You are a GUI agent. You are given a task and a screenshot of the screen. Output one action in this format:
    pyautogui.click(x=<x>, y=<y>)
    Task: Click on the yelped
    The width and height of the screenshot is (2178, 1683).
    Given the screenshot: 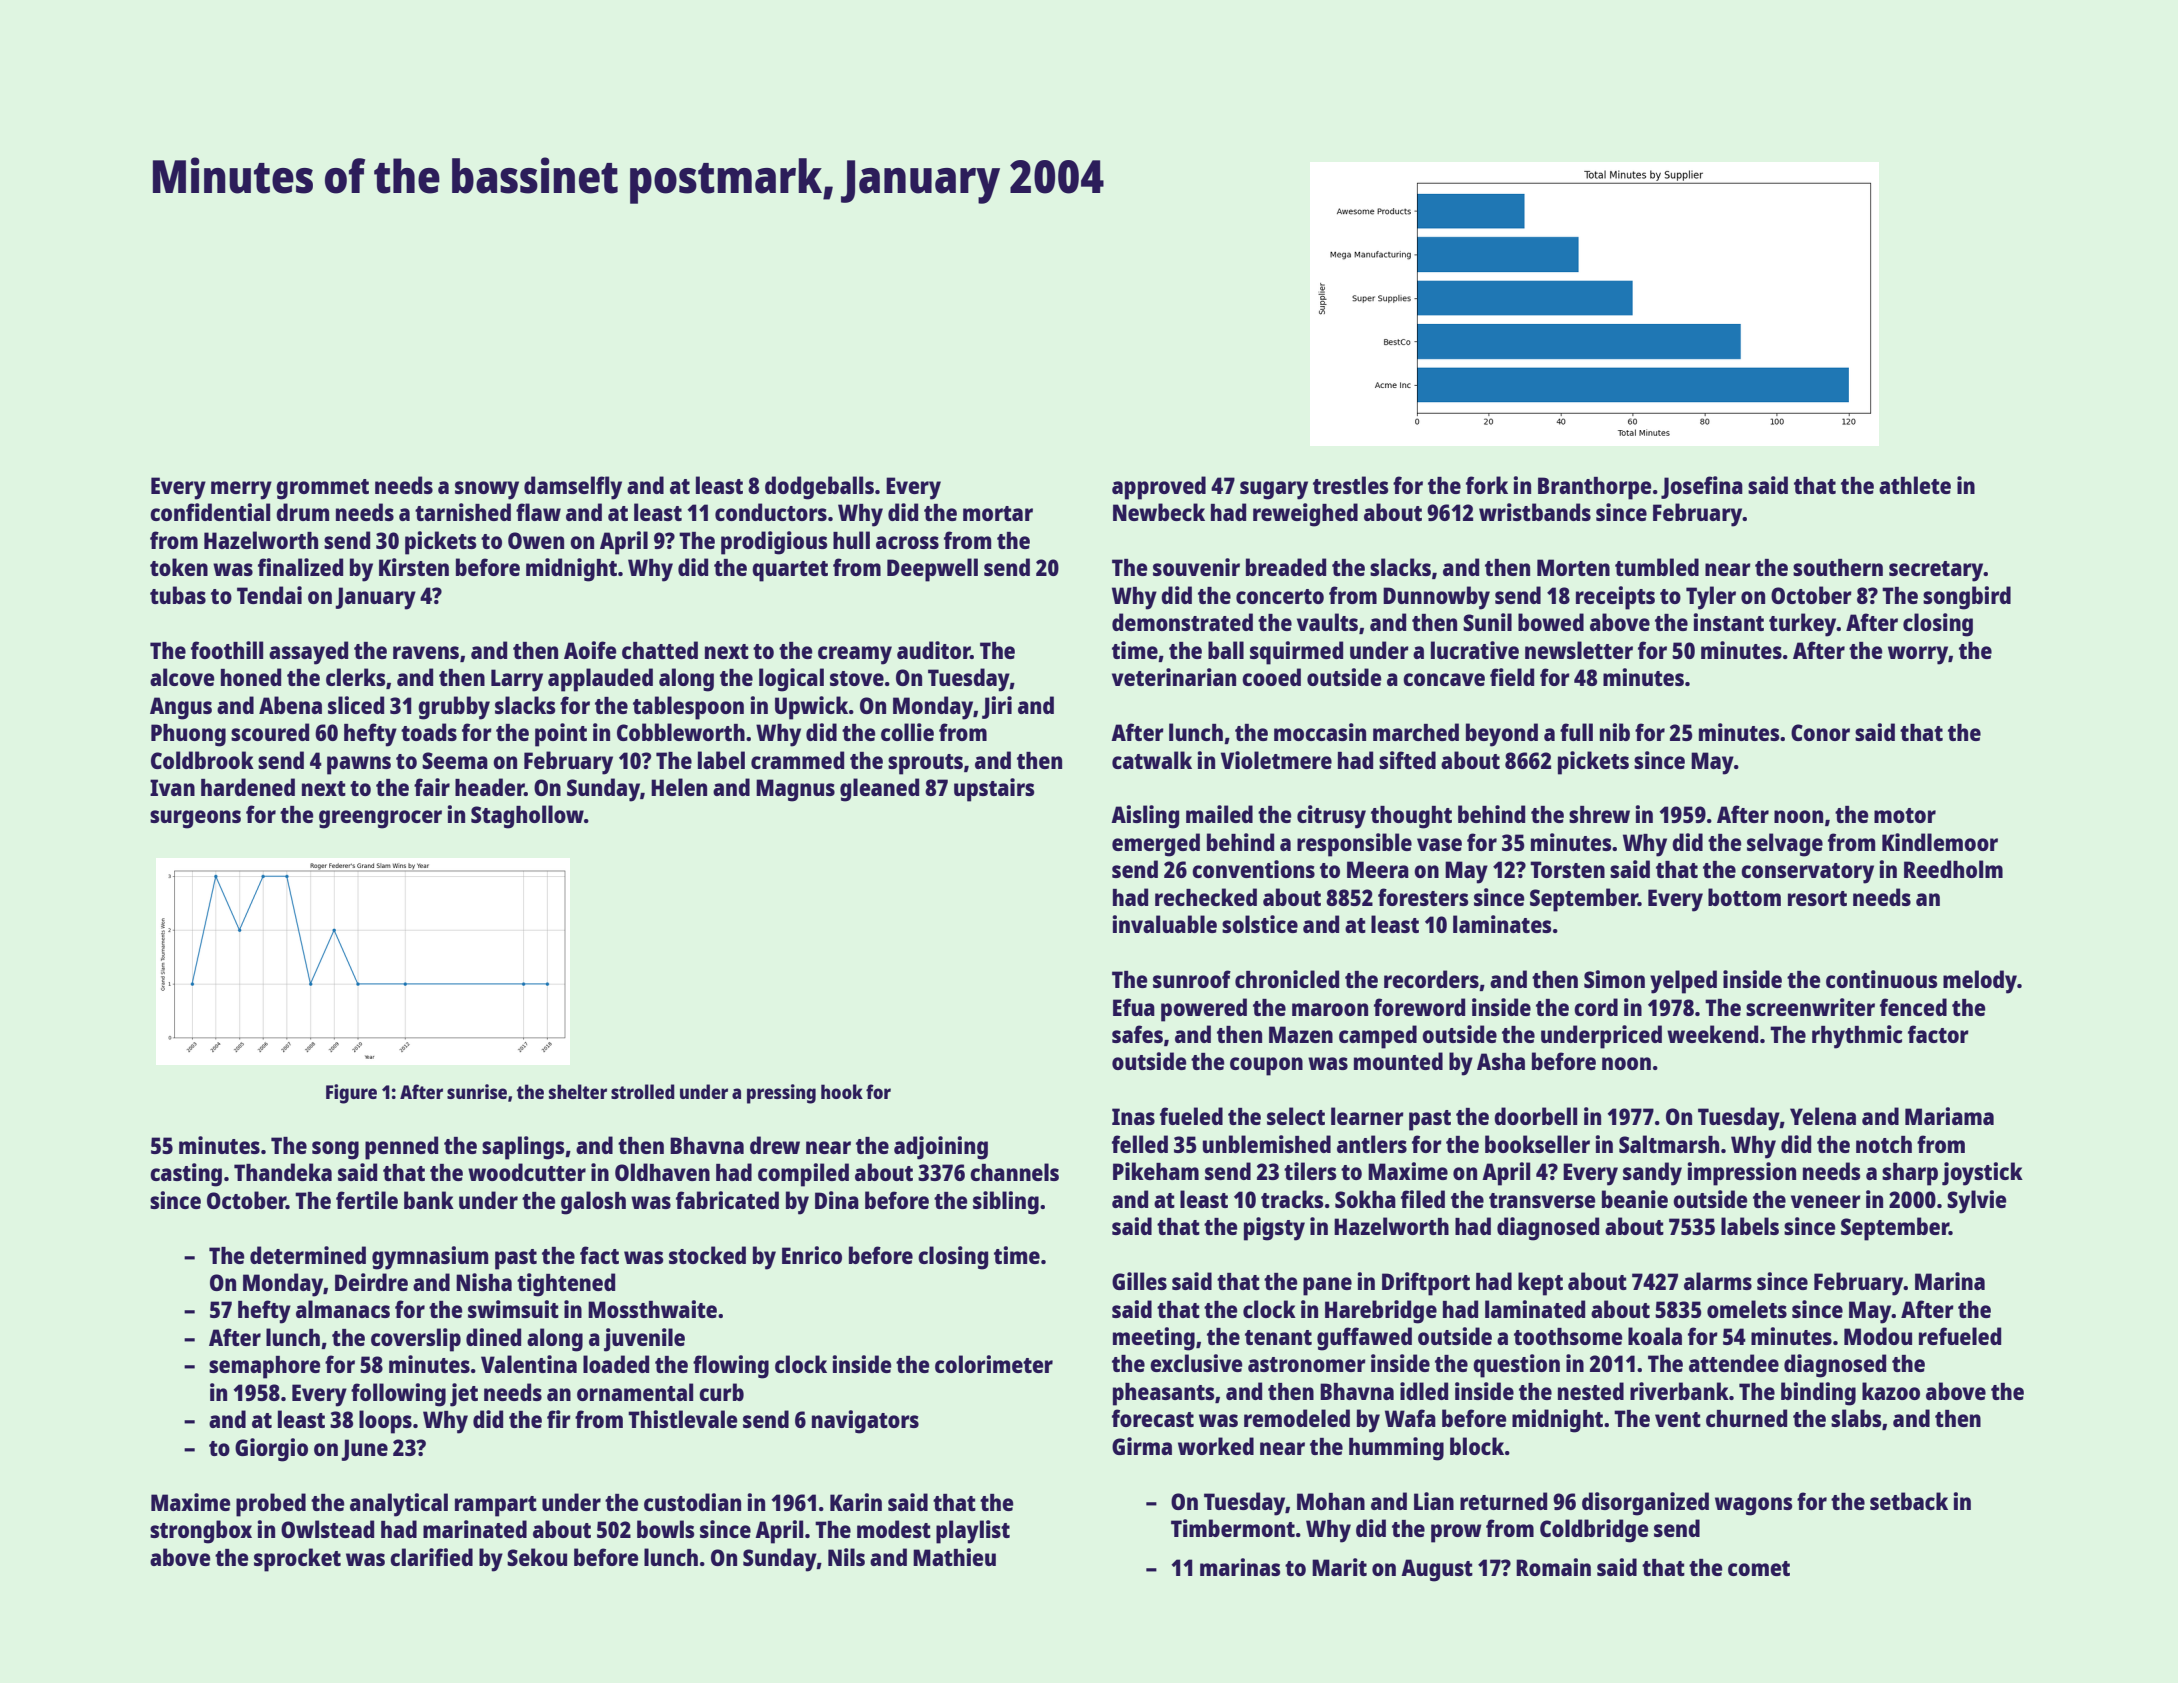 What is the action you would take?
    pyautogui.click(x=1683, y=982)
